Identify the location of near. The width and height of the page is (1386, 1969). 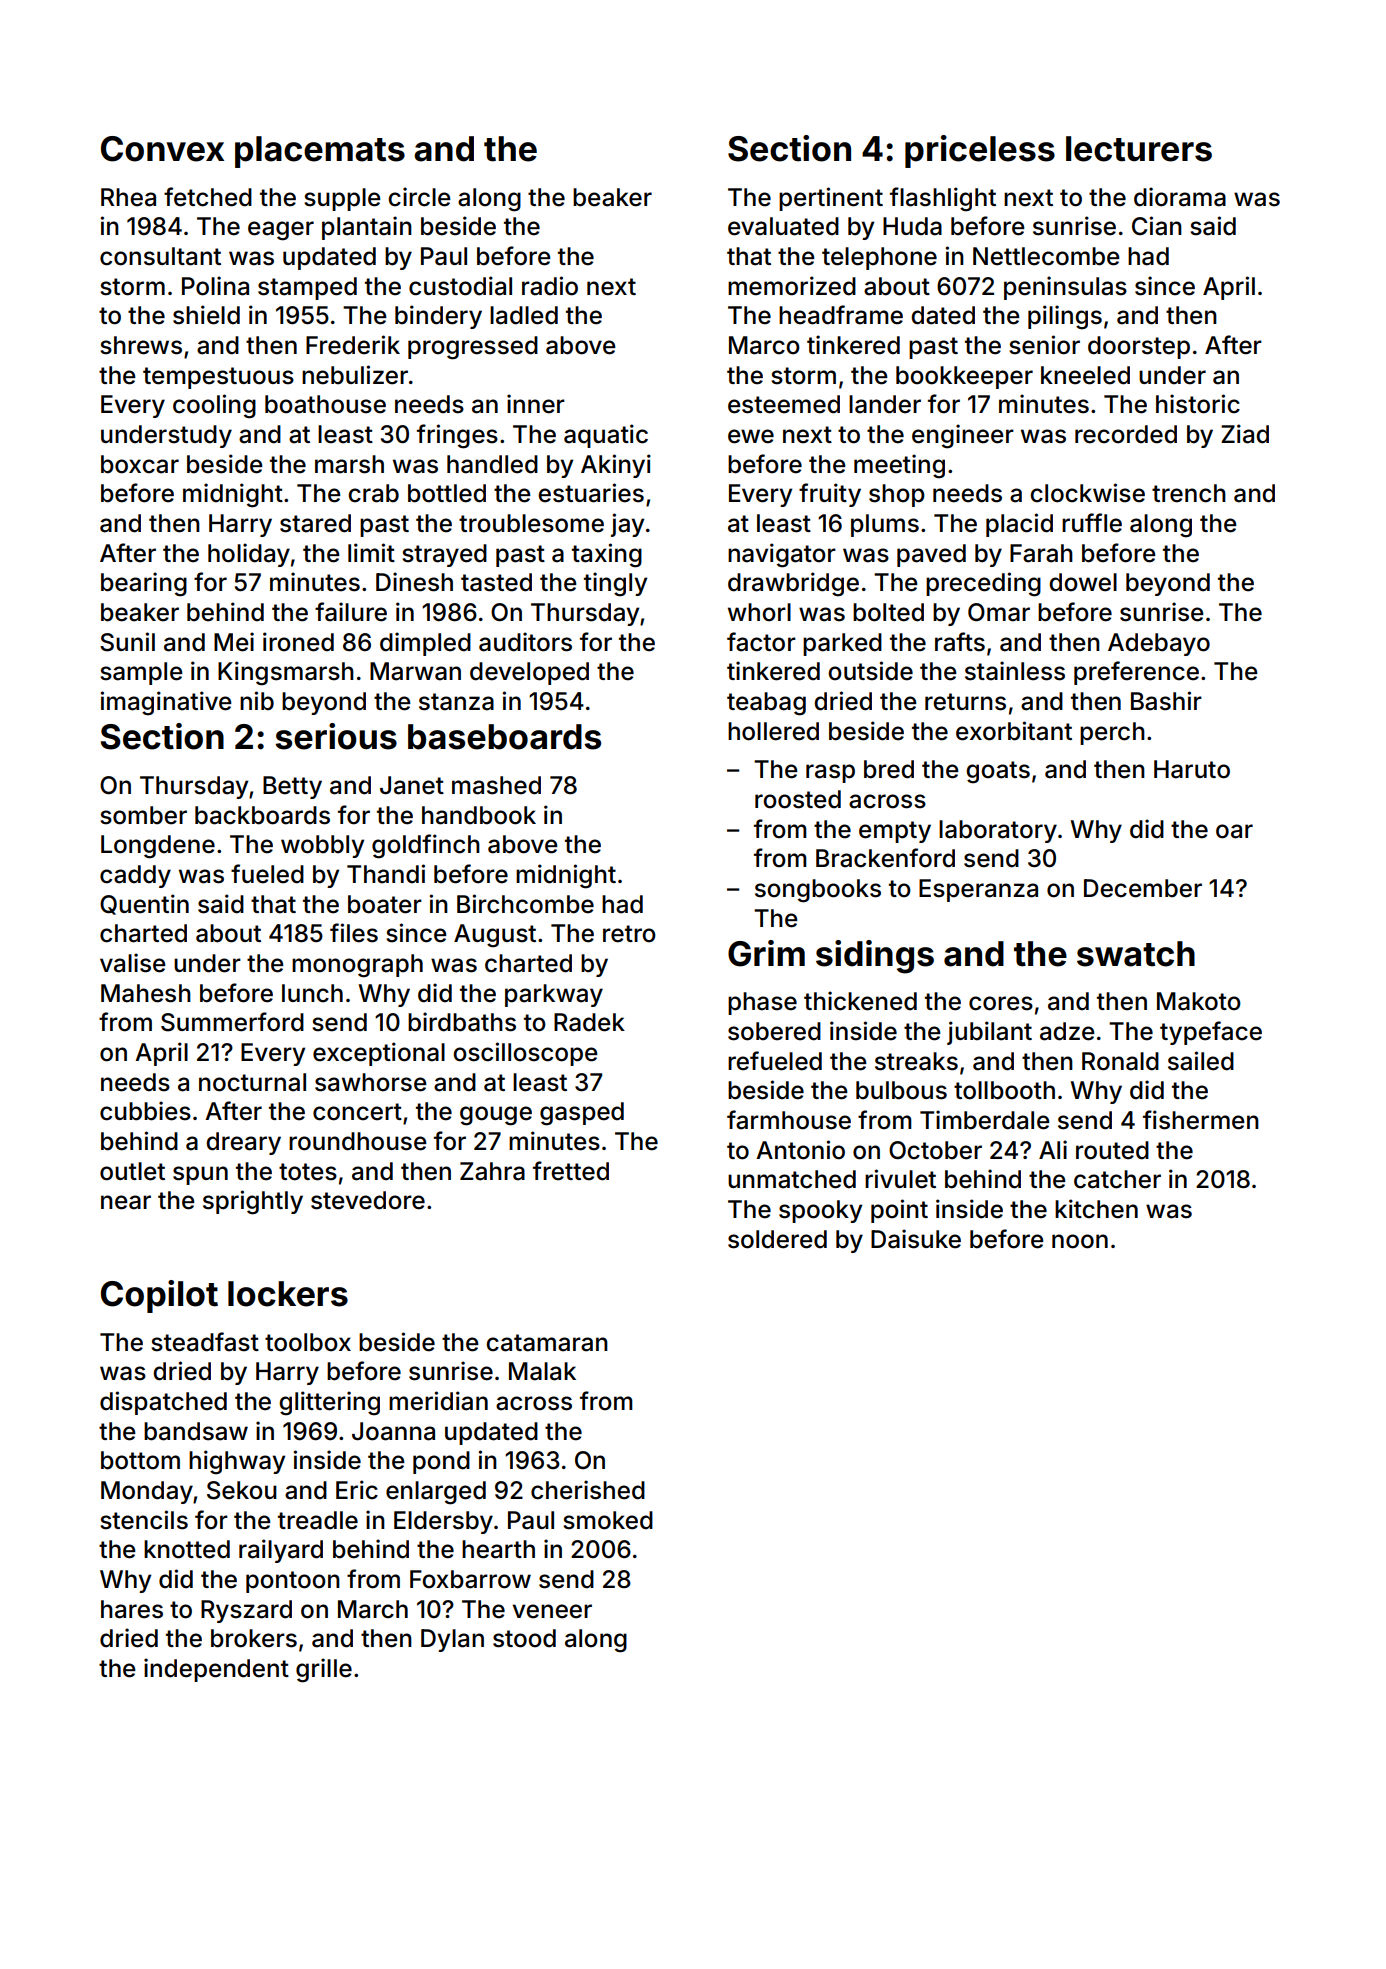
(126, 1202).
